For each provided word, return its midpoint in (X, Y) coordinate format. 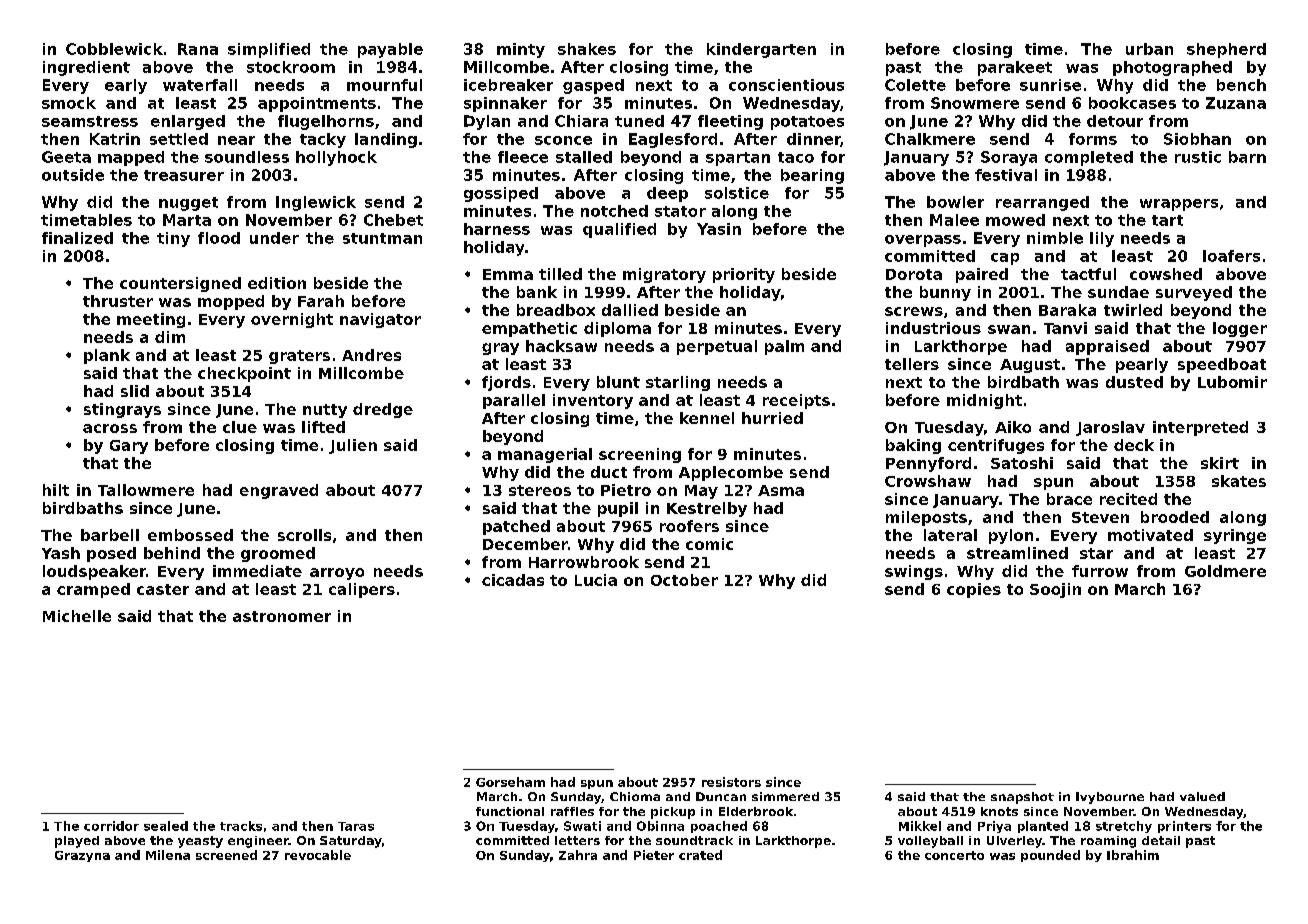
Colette (915, 85)
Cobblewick (114, 49)
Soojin (1055, 590)
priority (744, 275)
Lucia (596, 580)
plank (107, 356)
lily (1102, 239)
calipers (362, 590)
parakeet (1015, 68)
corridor (111, 826)
